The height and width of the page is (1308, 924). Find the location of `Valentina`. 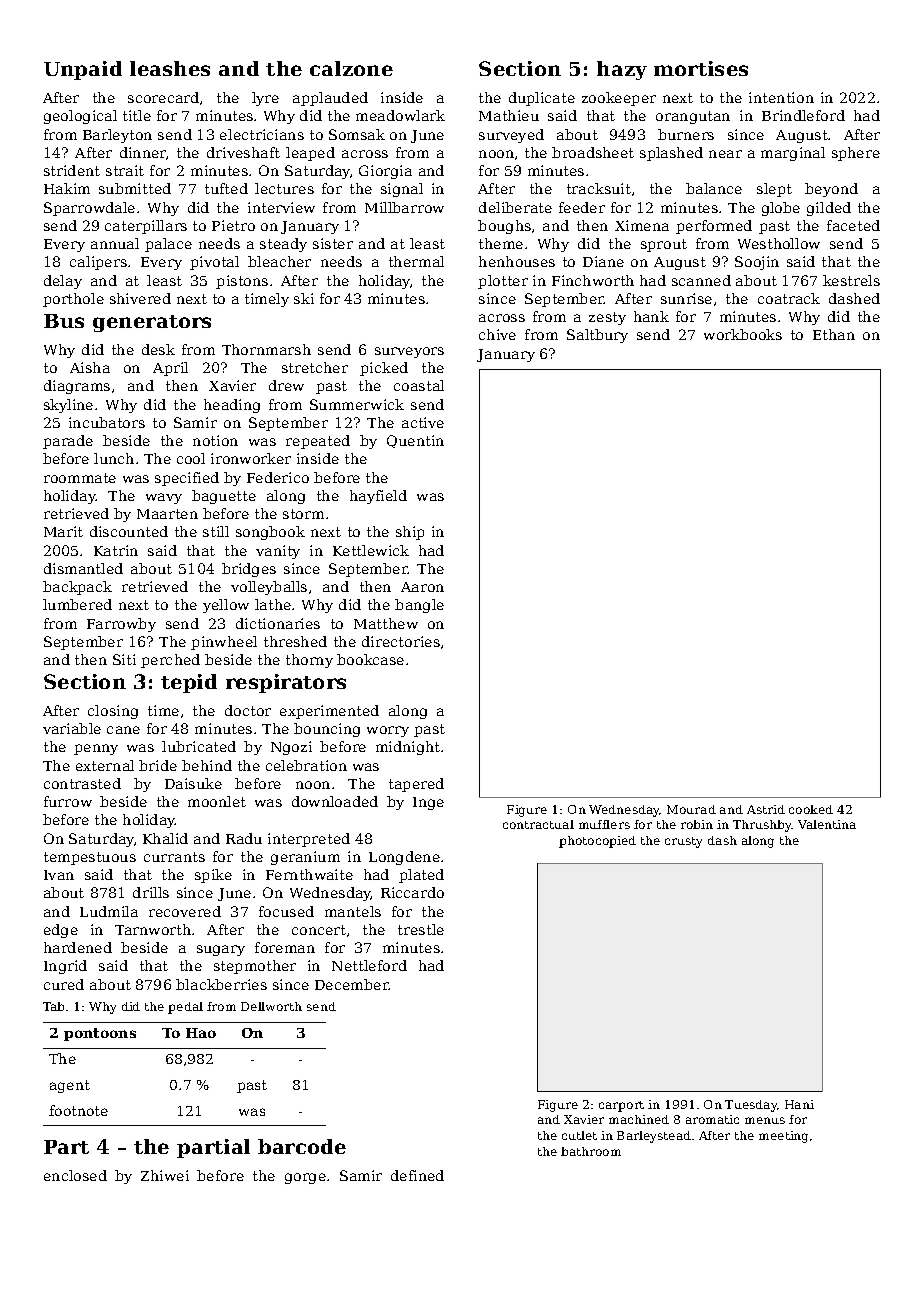

Valentina is located at coordinates (827, 824).
